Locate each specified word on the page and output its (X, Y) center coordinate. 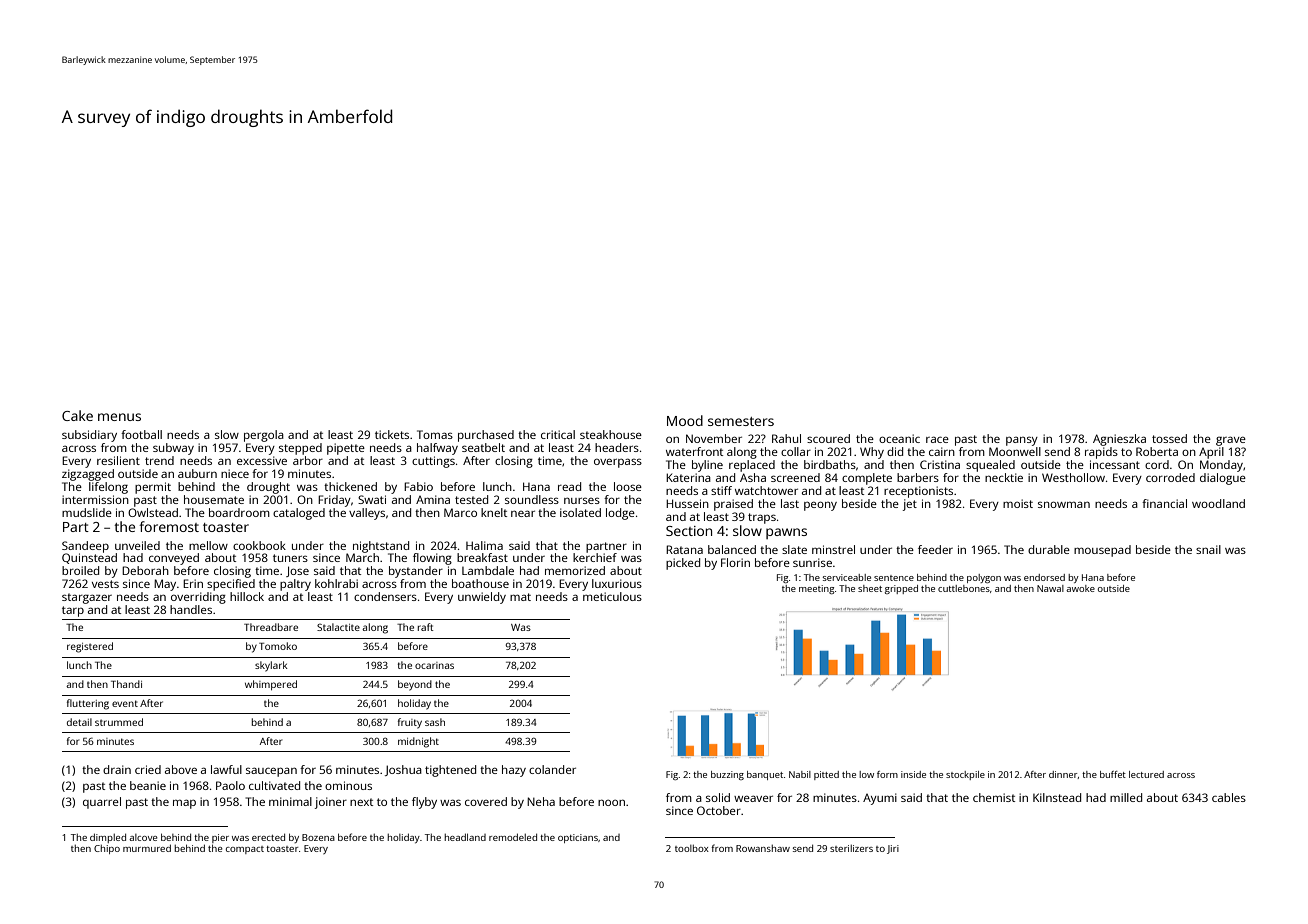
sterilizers (851, 848)
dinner (1063, 774)
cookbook (259, 545)
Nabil (800, 774)
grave (1231, 441)
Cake (77, 415)
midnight (418, 742)
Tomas (435, 434)
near (523, 513)
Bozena (318, 837)
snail (1208, 549)
